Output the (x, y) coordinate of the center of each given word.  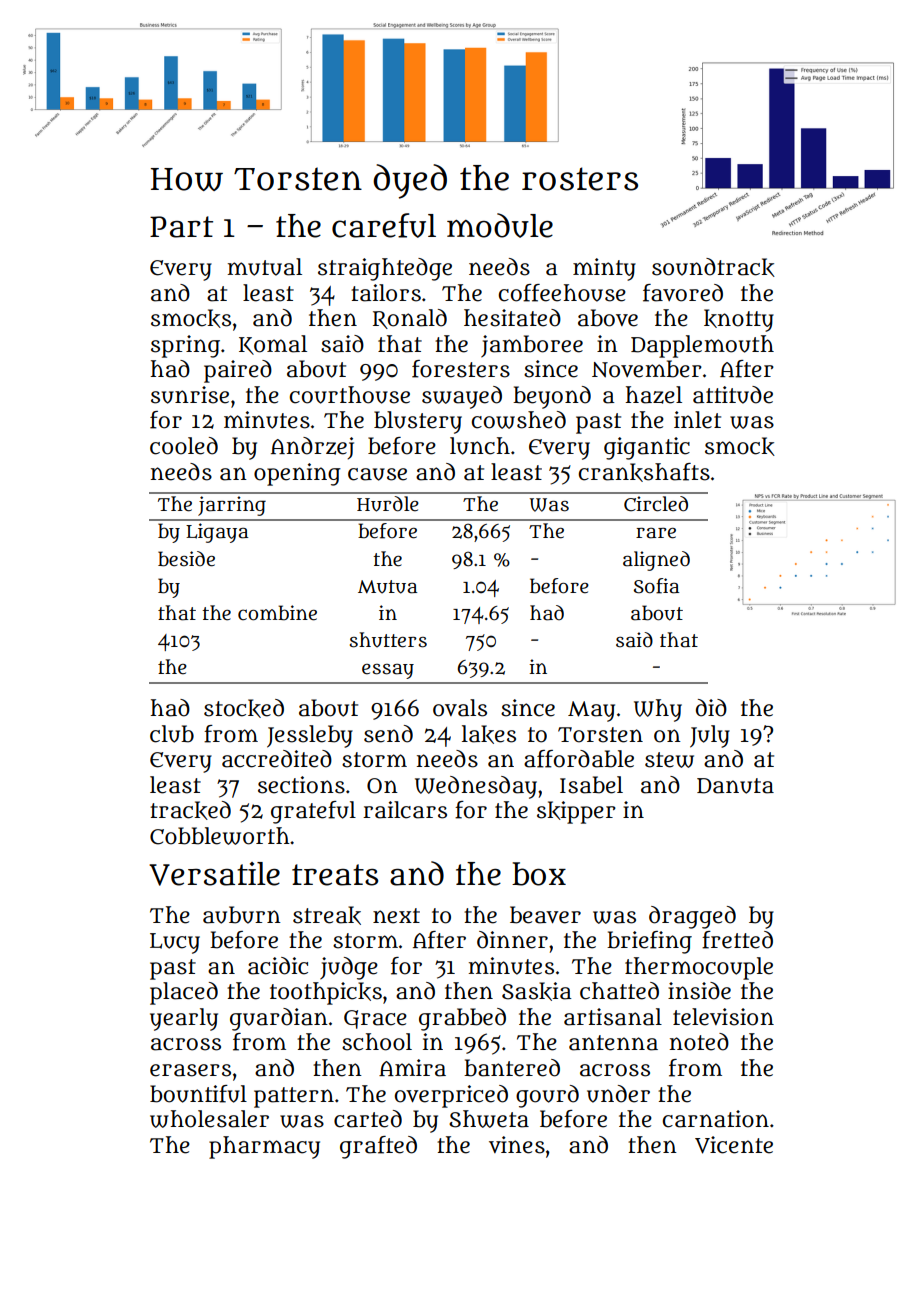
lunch (480, 446)
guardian (279, 1019)
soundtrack (713, 267)
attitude (733, 395)
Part (181, 227)
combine (277, 613)
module (500, 225)
